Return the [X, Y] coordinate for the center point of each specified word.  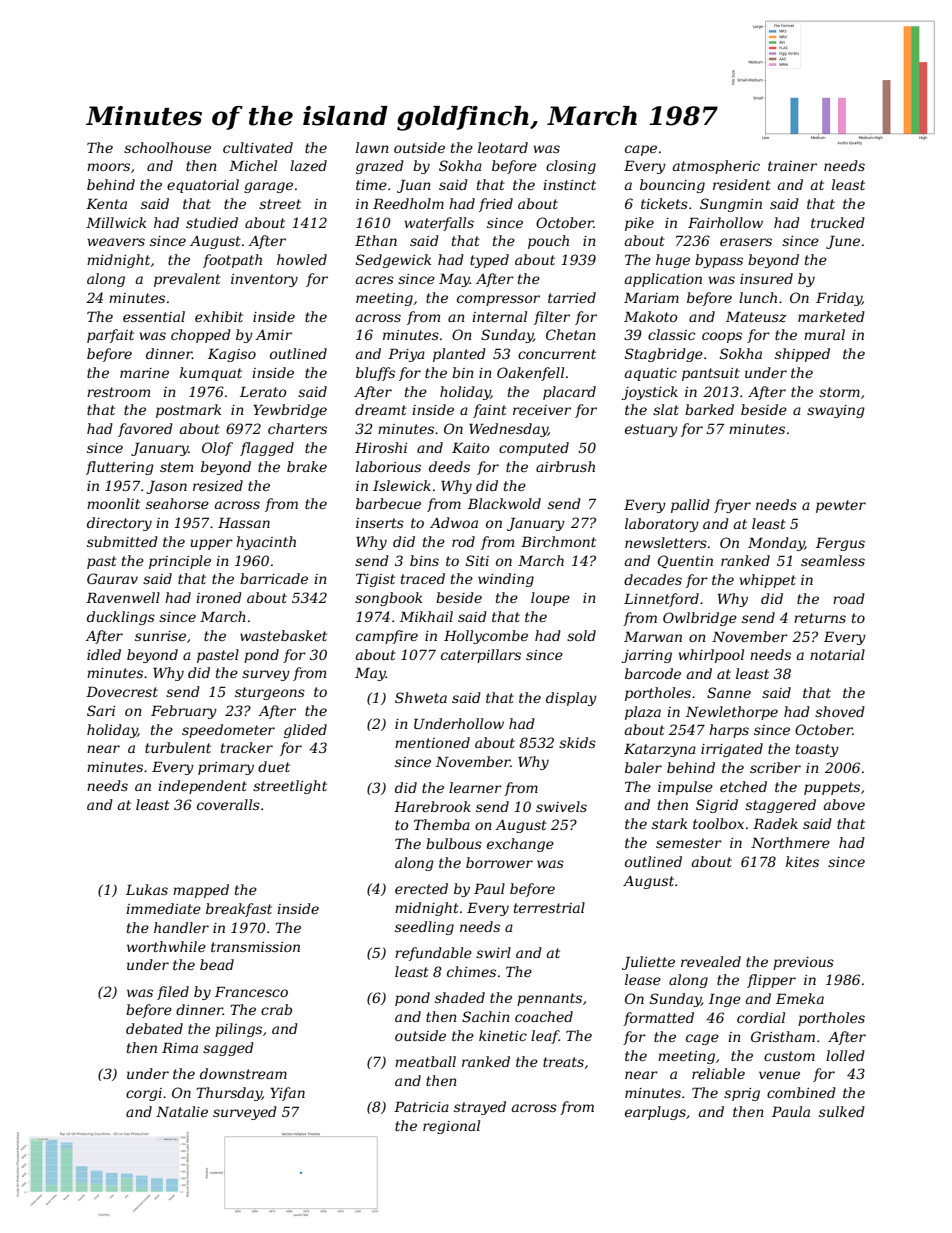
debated [154, 1028]
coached [544, 1016]
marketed [831, 316]
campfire [387, 637]
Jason [166, 487]
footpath [232, 261]
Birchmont [558, 541]
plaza [643, 713]
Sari [101, 710]
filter [552, 318]
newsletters [666, 542]
